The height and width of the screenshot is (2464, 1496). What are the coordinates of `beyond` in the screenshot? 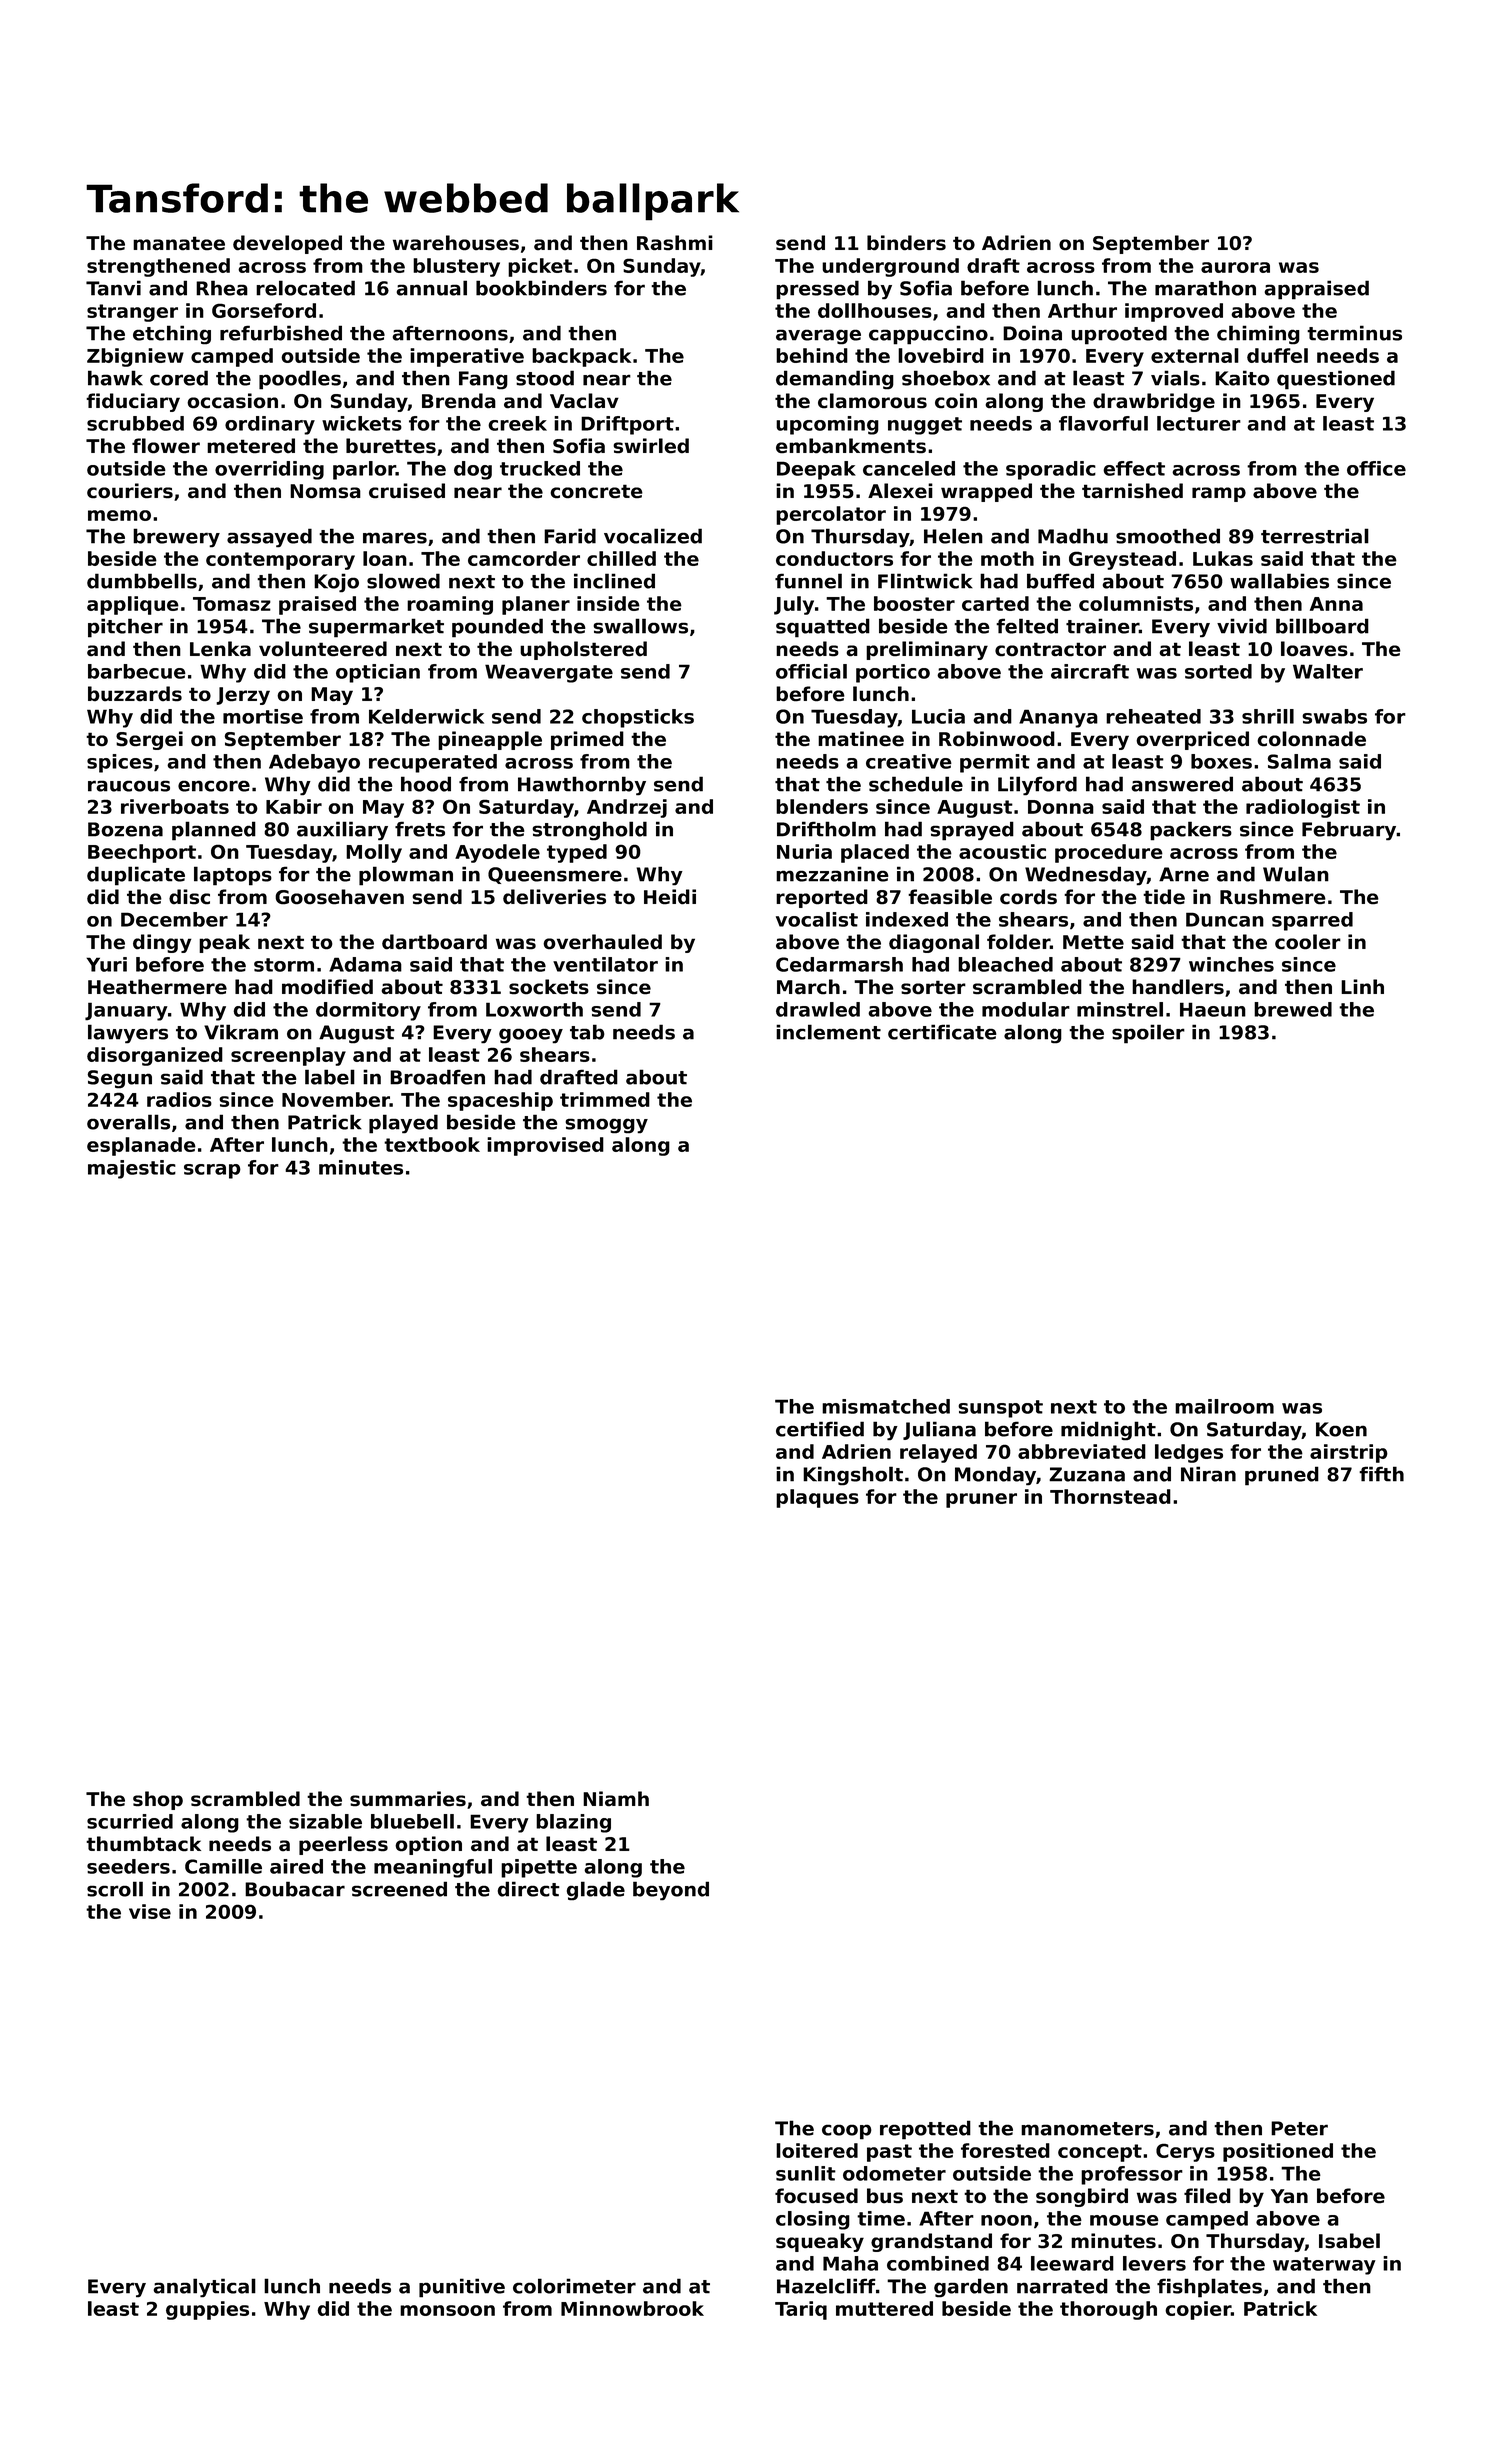 It's located at (671, 1891).
